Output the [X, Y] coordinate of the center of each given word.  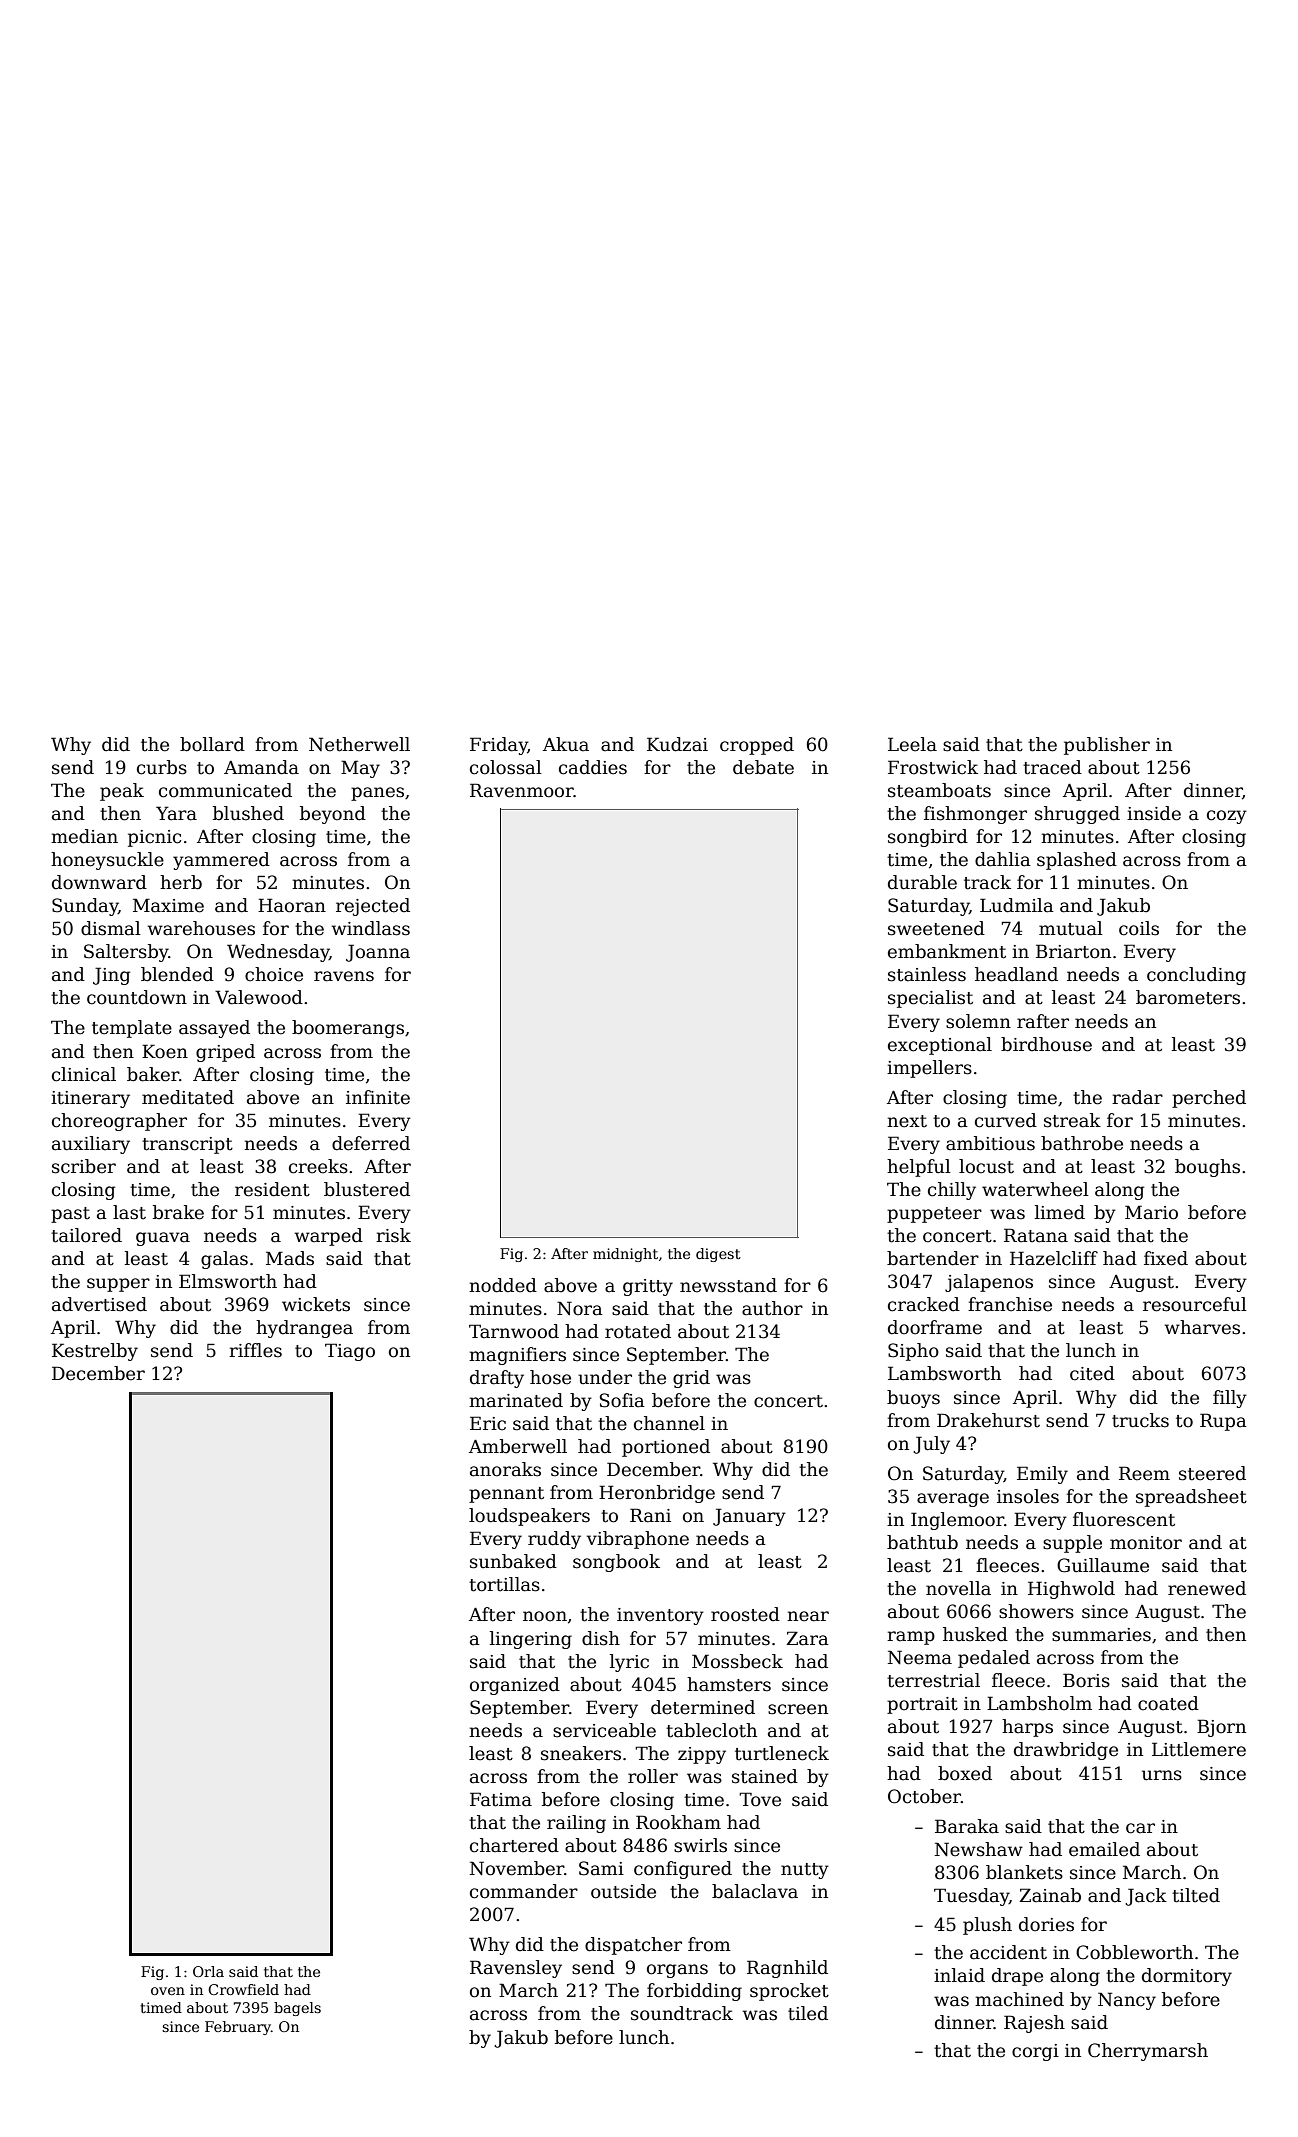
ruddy [554, 1540]
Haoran [292, 905]
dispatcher [633, 1946]
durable [922, 882]
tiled [808, 2013]
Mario [1151, 1212]
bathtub [922, 1542]
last [129, 1212]
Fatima [501, 1799]
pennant [506, 1495]
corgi [1035, 2052]
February [238, 2028]
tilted [1196, 1895]
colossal [506, 767]
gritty [648, 1287]
